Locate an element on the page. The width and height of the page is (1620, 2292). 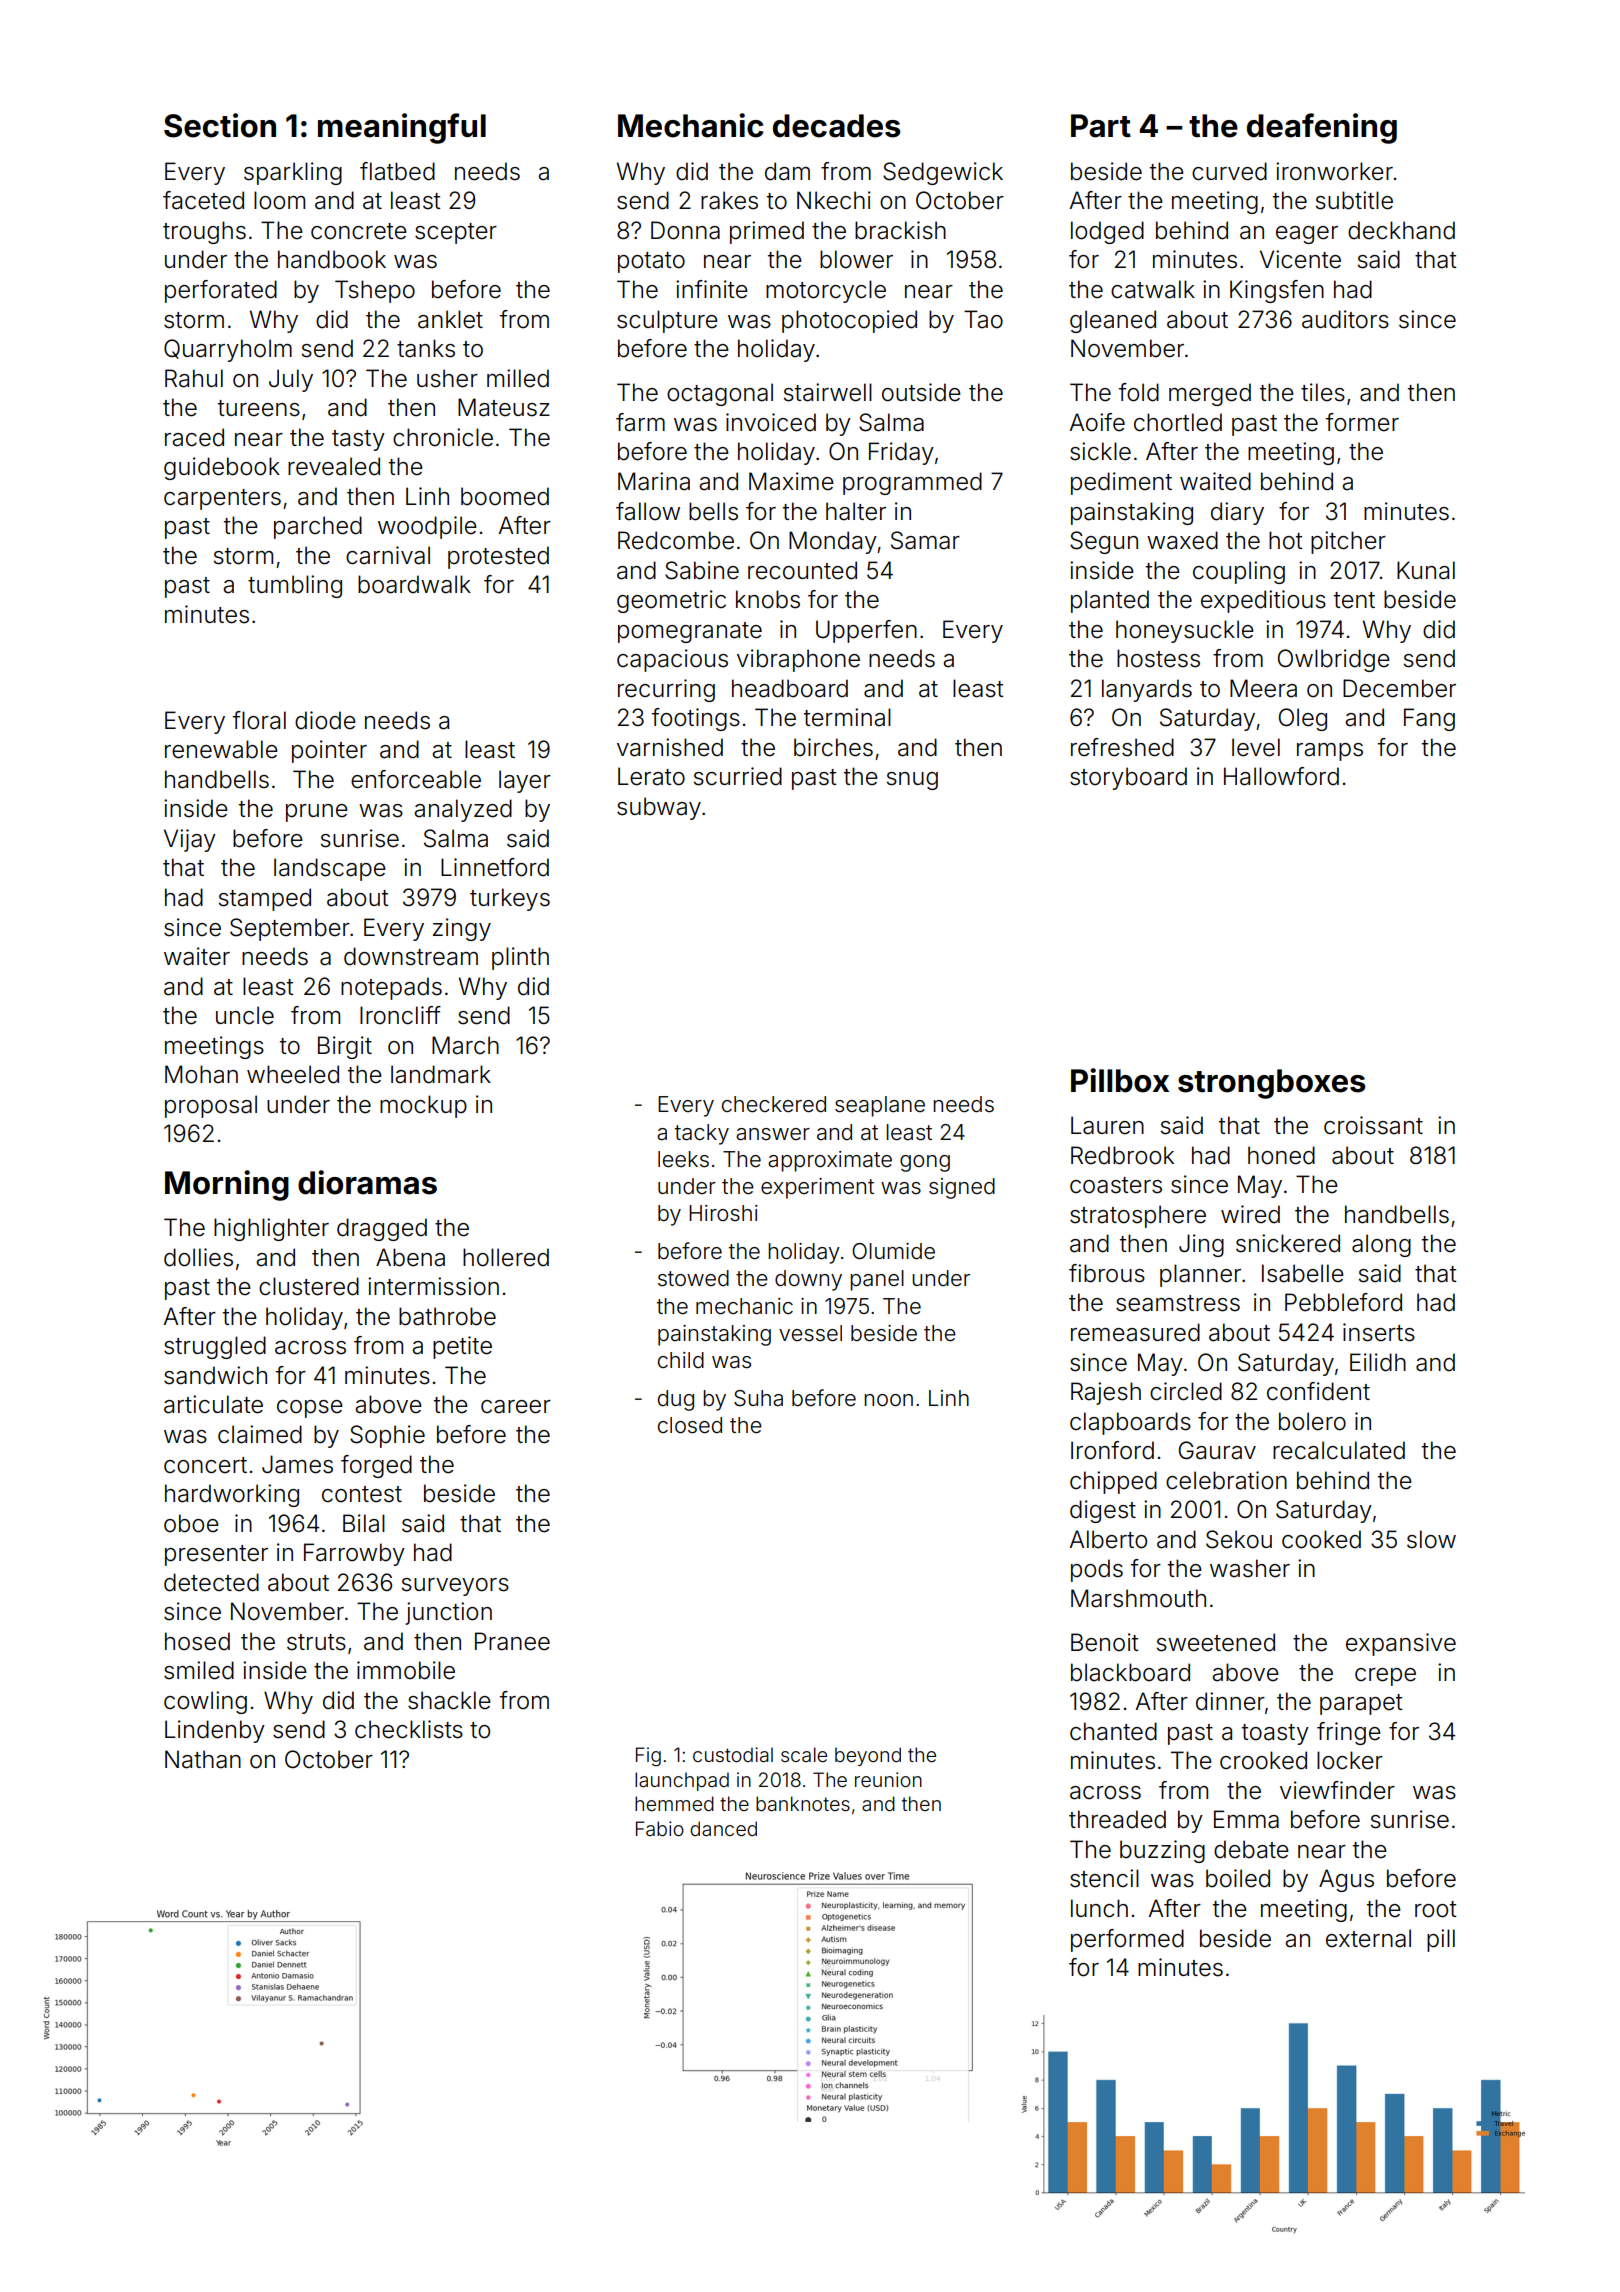
mockup is located at coordinates (423, 1106).
